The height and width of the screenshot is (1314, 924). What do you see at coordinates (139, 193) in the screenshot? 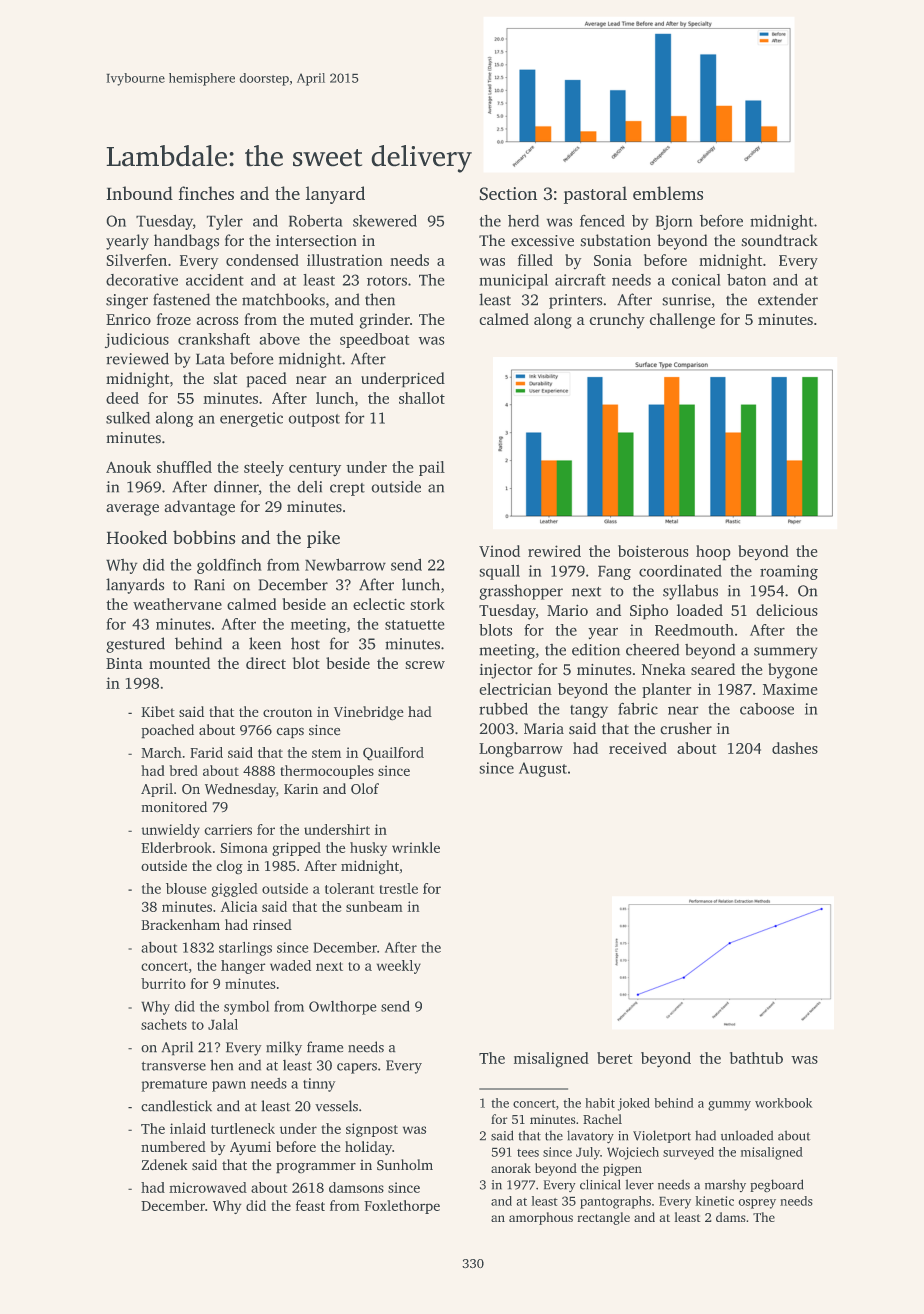
I see `Inbound` at bounding box center [139, 193].
